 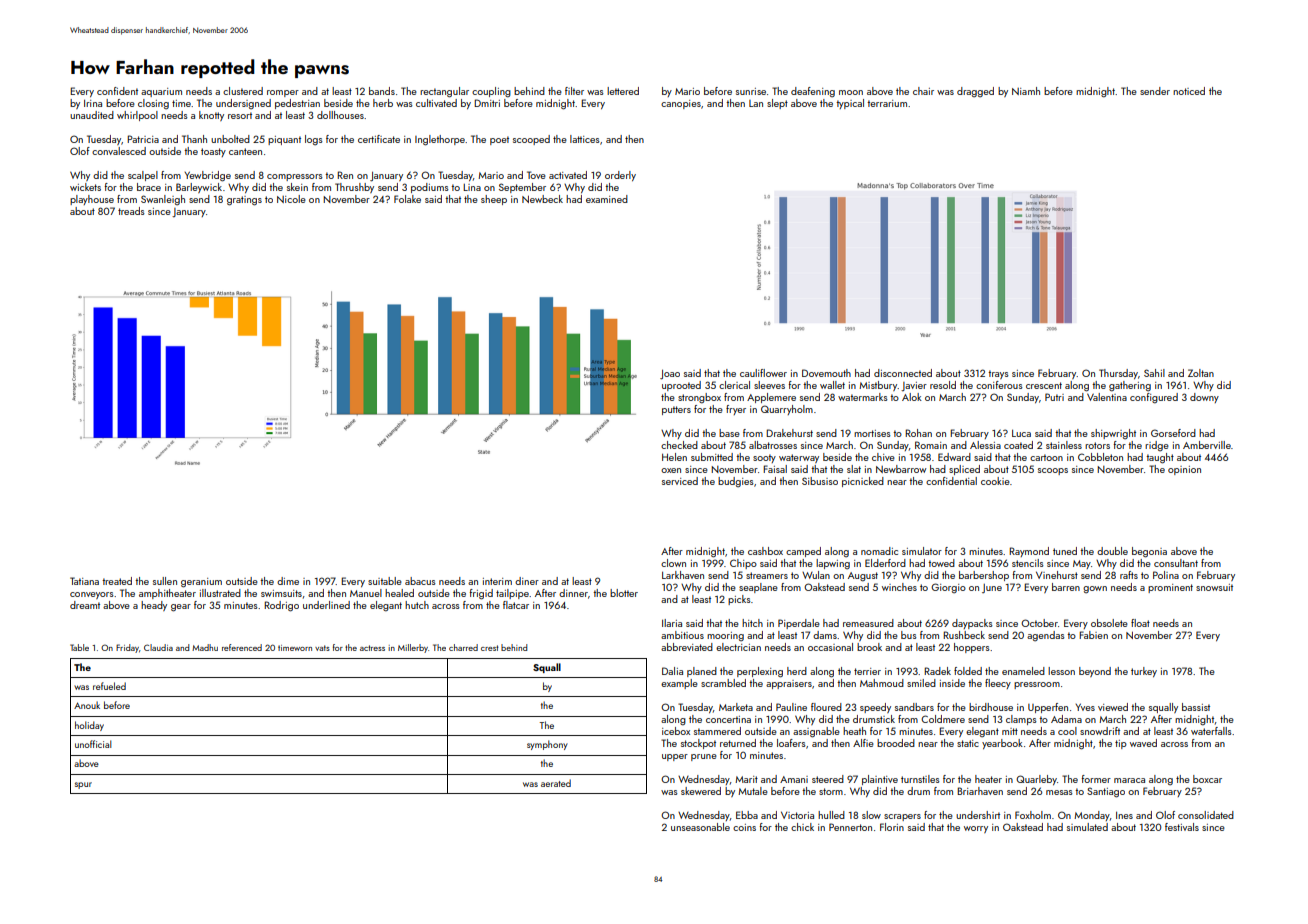 What do you see at coordinates (288, 581) in the screenshot?
I see `dime` at bounding box center [288, 581].
